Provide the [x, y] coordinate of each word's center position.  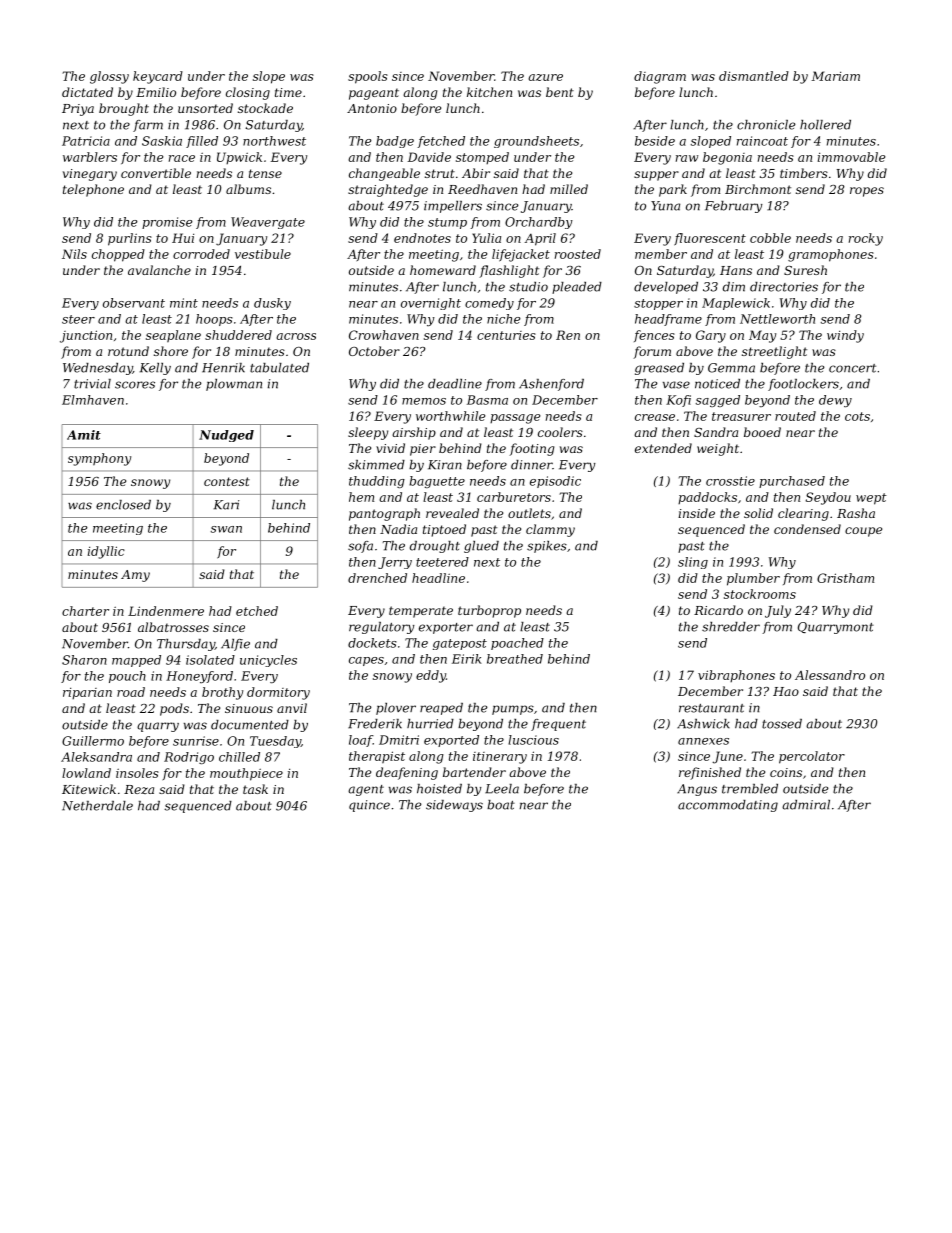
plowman [234, 385]
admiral [806, 805]
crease [655, 417]
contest [227, 481]
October [374, 351]
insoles [137, 773]
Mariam [836, 76]
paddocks [707, 498]
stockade [265, 108]
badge [395, 142]
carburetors [514, 497]
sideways [454, 806]
